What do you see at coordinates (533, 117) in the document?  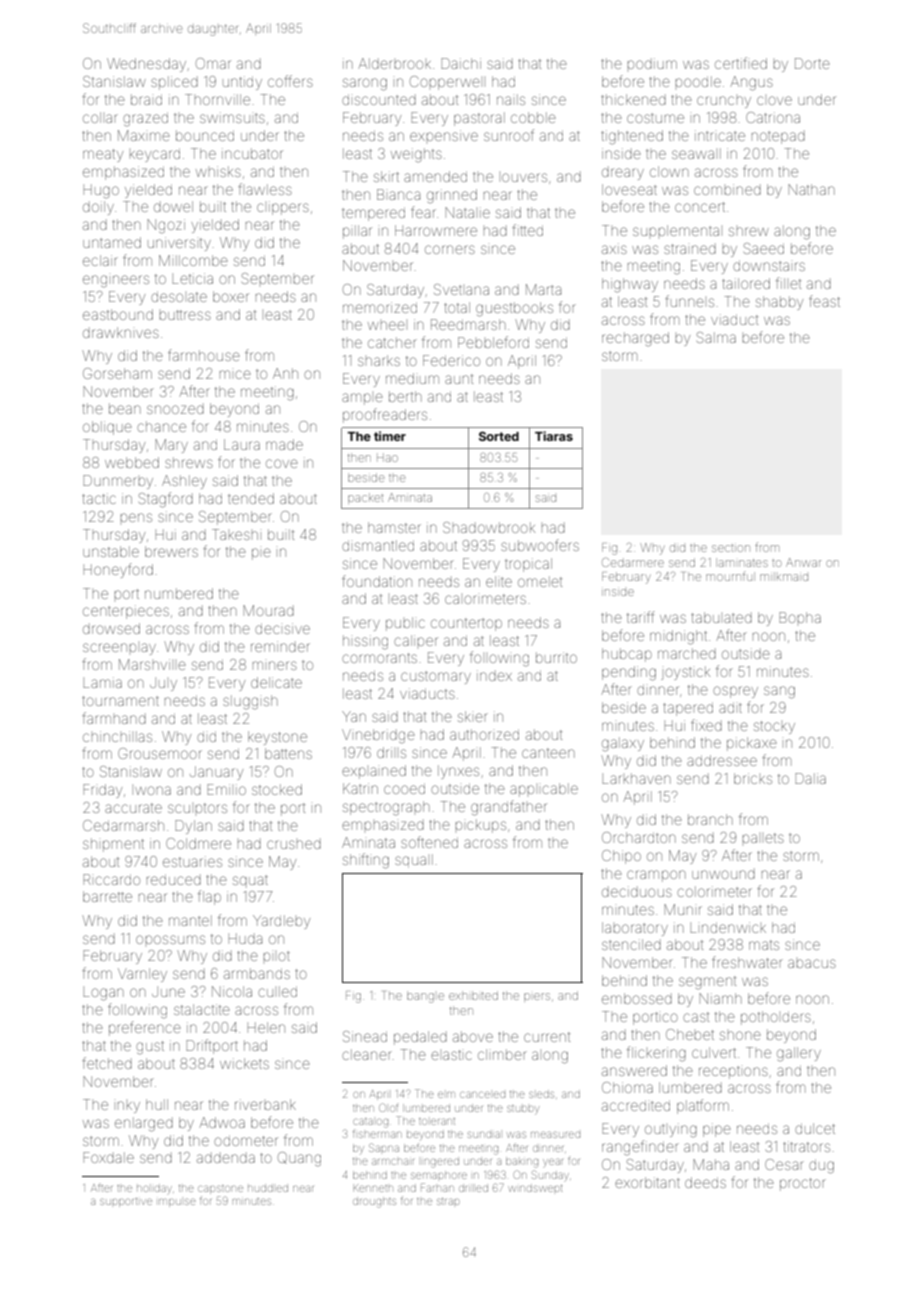 I see `cobble` at bounding box center [533, 117].
